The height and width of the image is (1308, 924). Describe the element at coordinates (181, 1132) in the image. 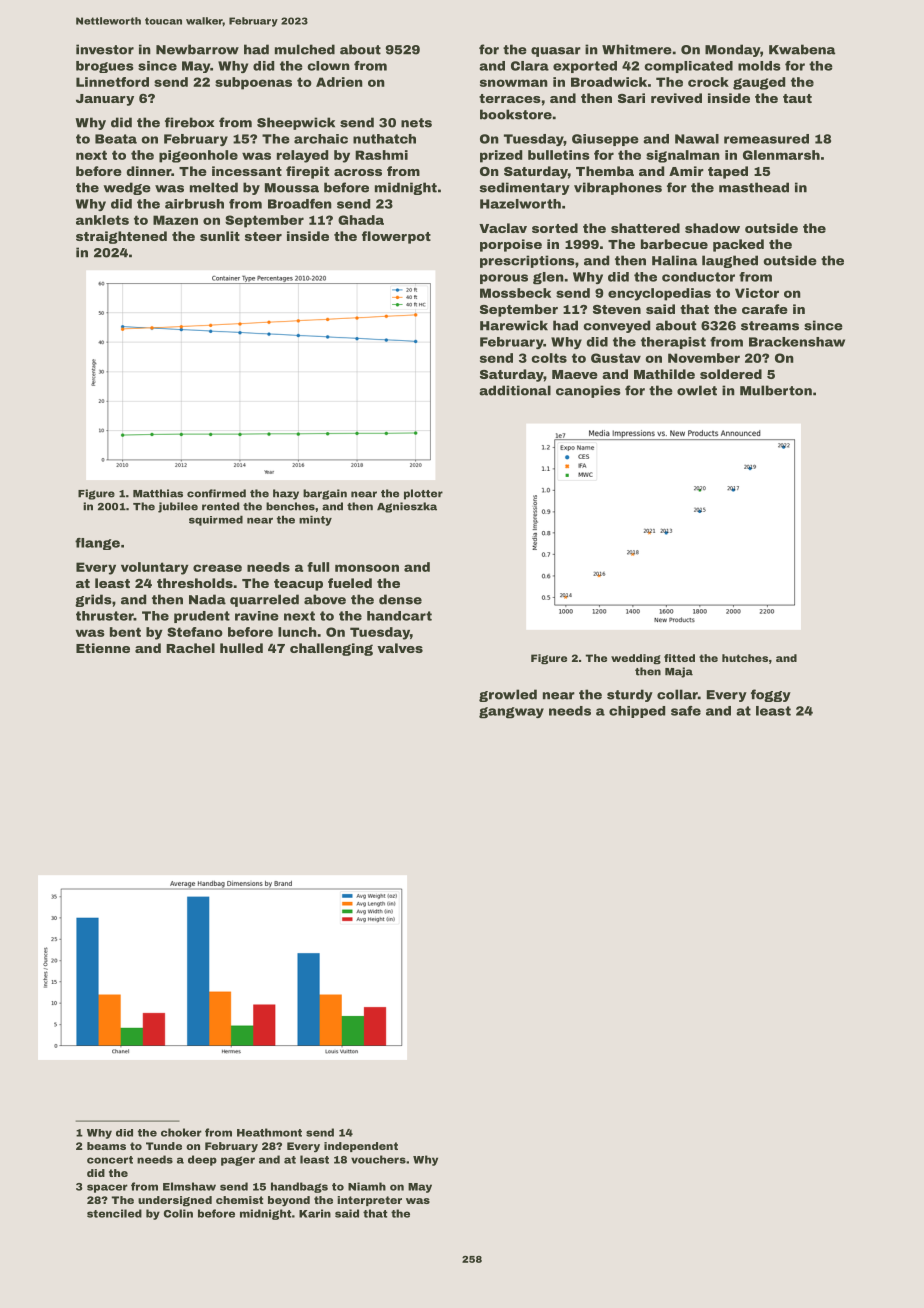

I see `choker` at that location.
